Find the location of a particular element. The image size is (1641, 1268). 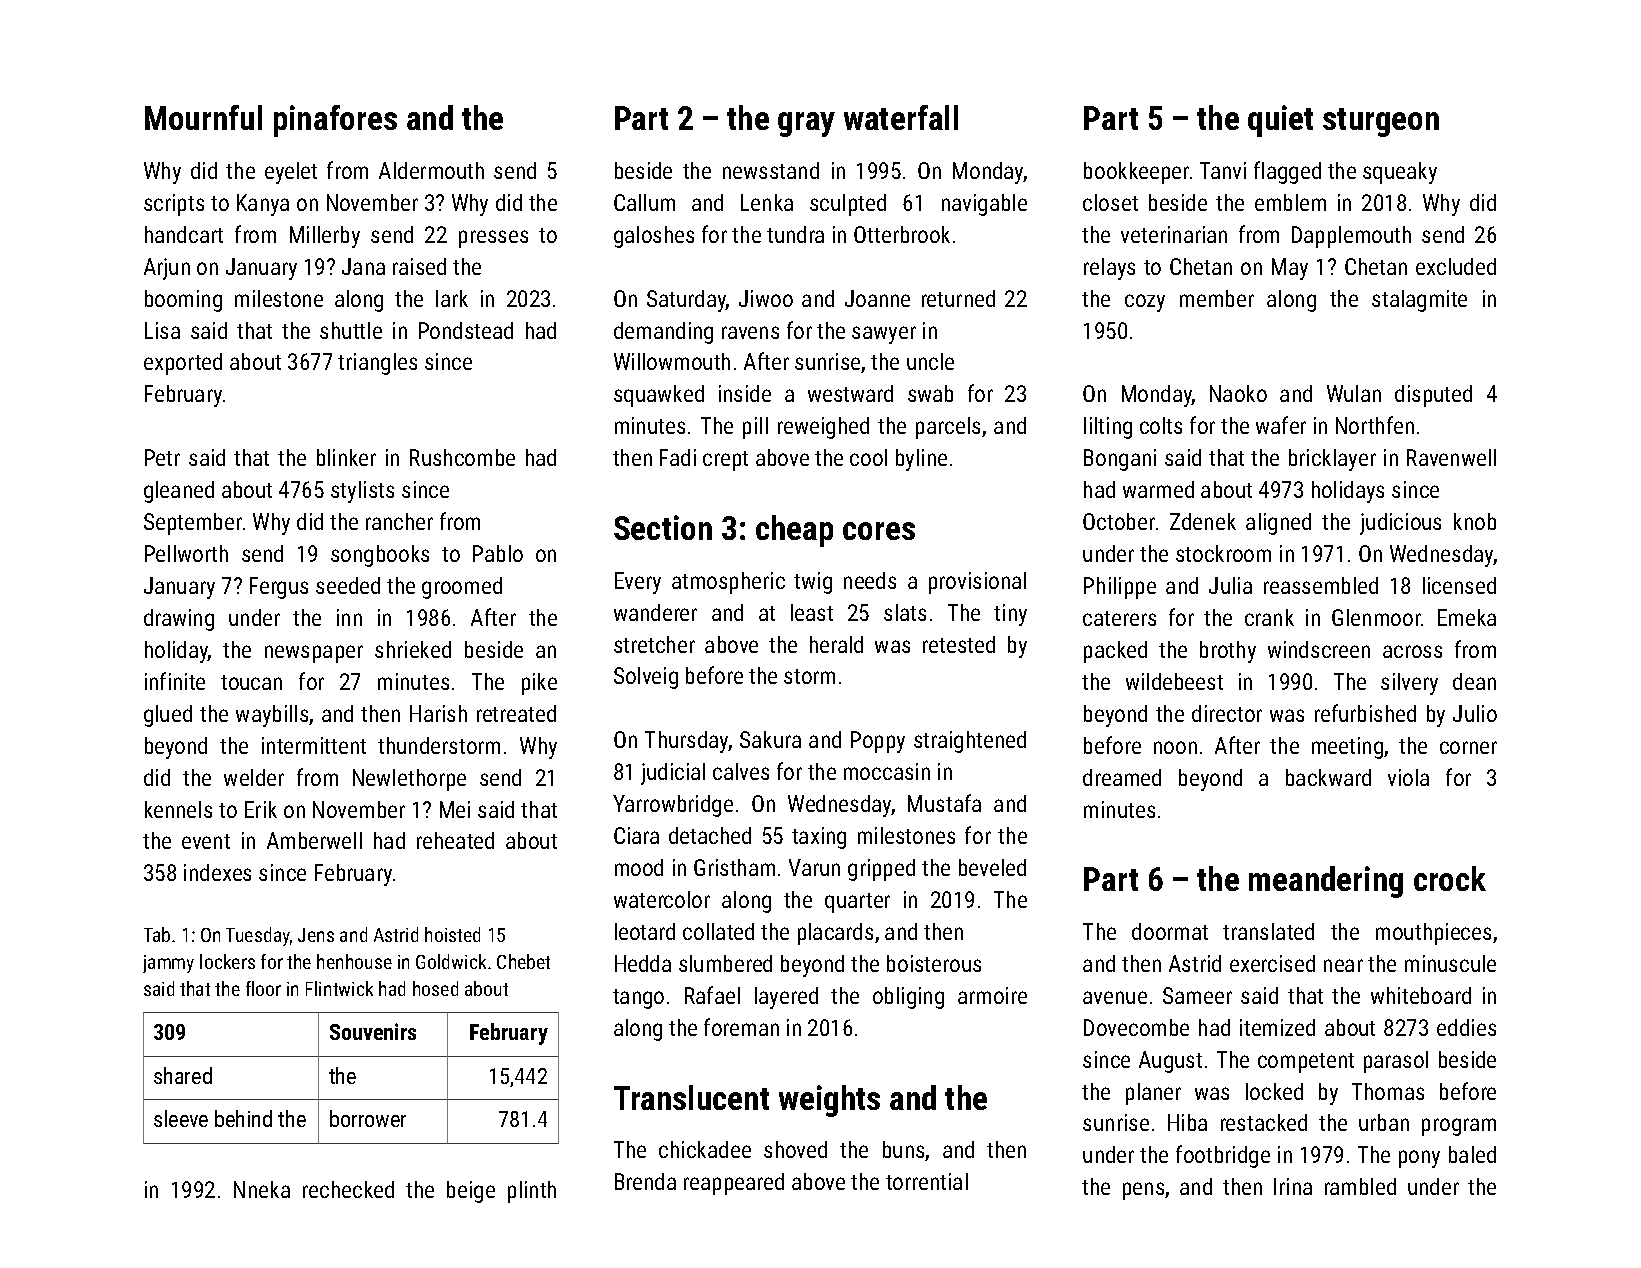

windscreen is located at coordinates (1319, 649).
